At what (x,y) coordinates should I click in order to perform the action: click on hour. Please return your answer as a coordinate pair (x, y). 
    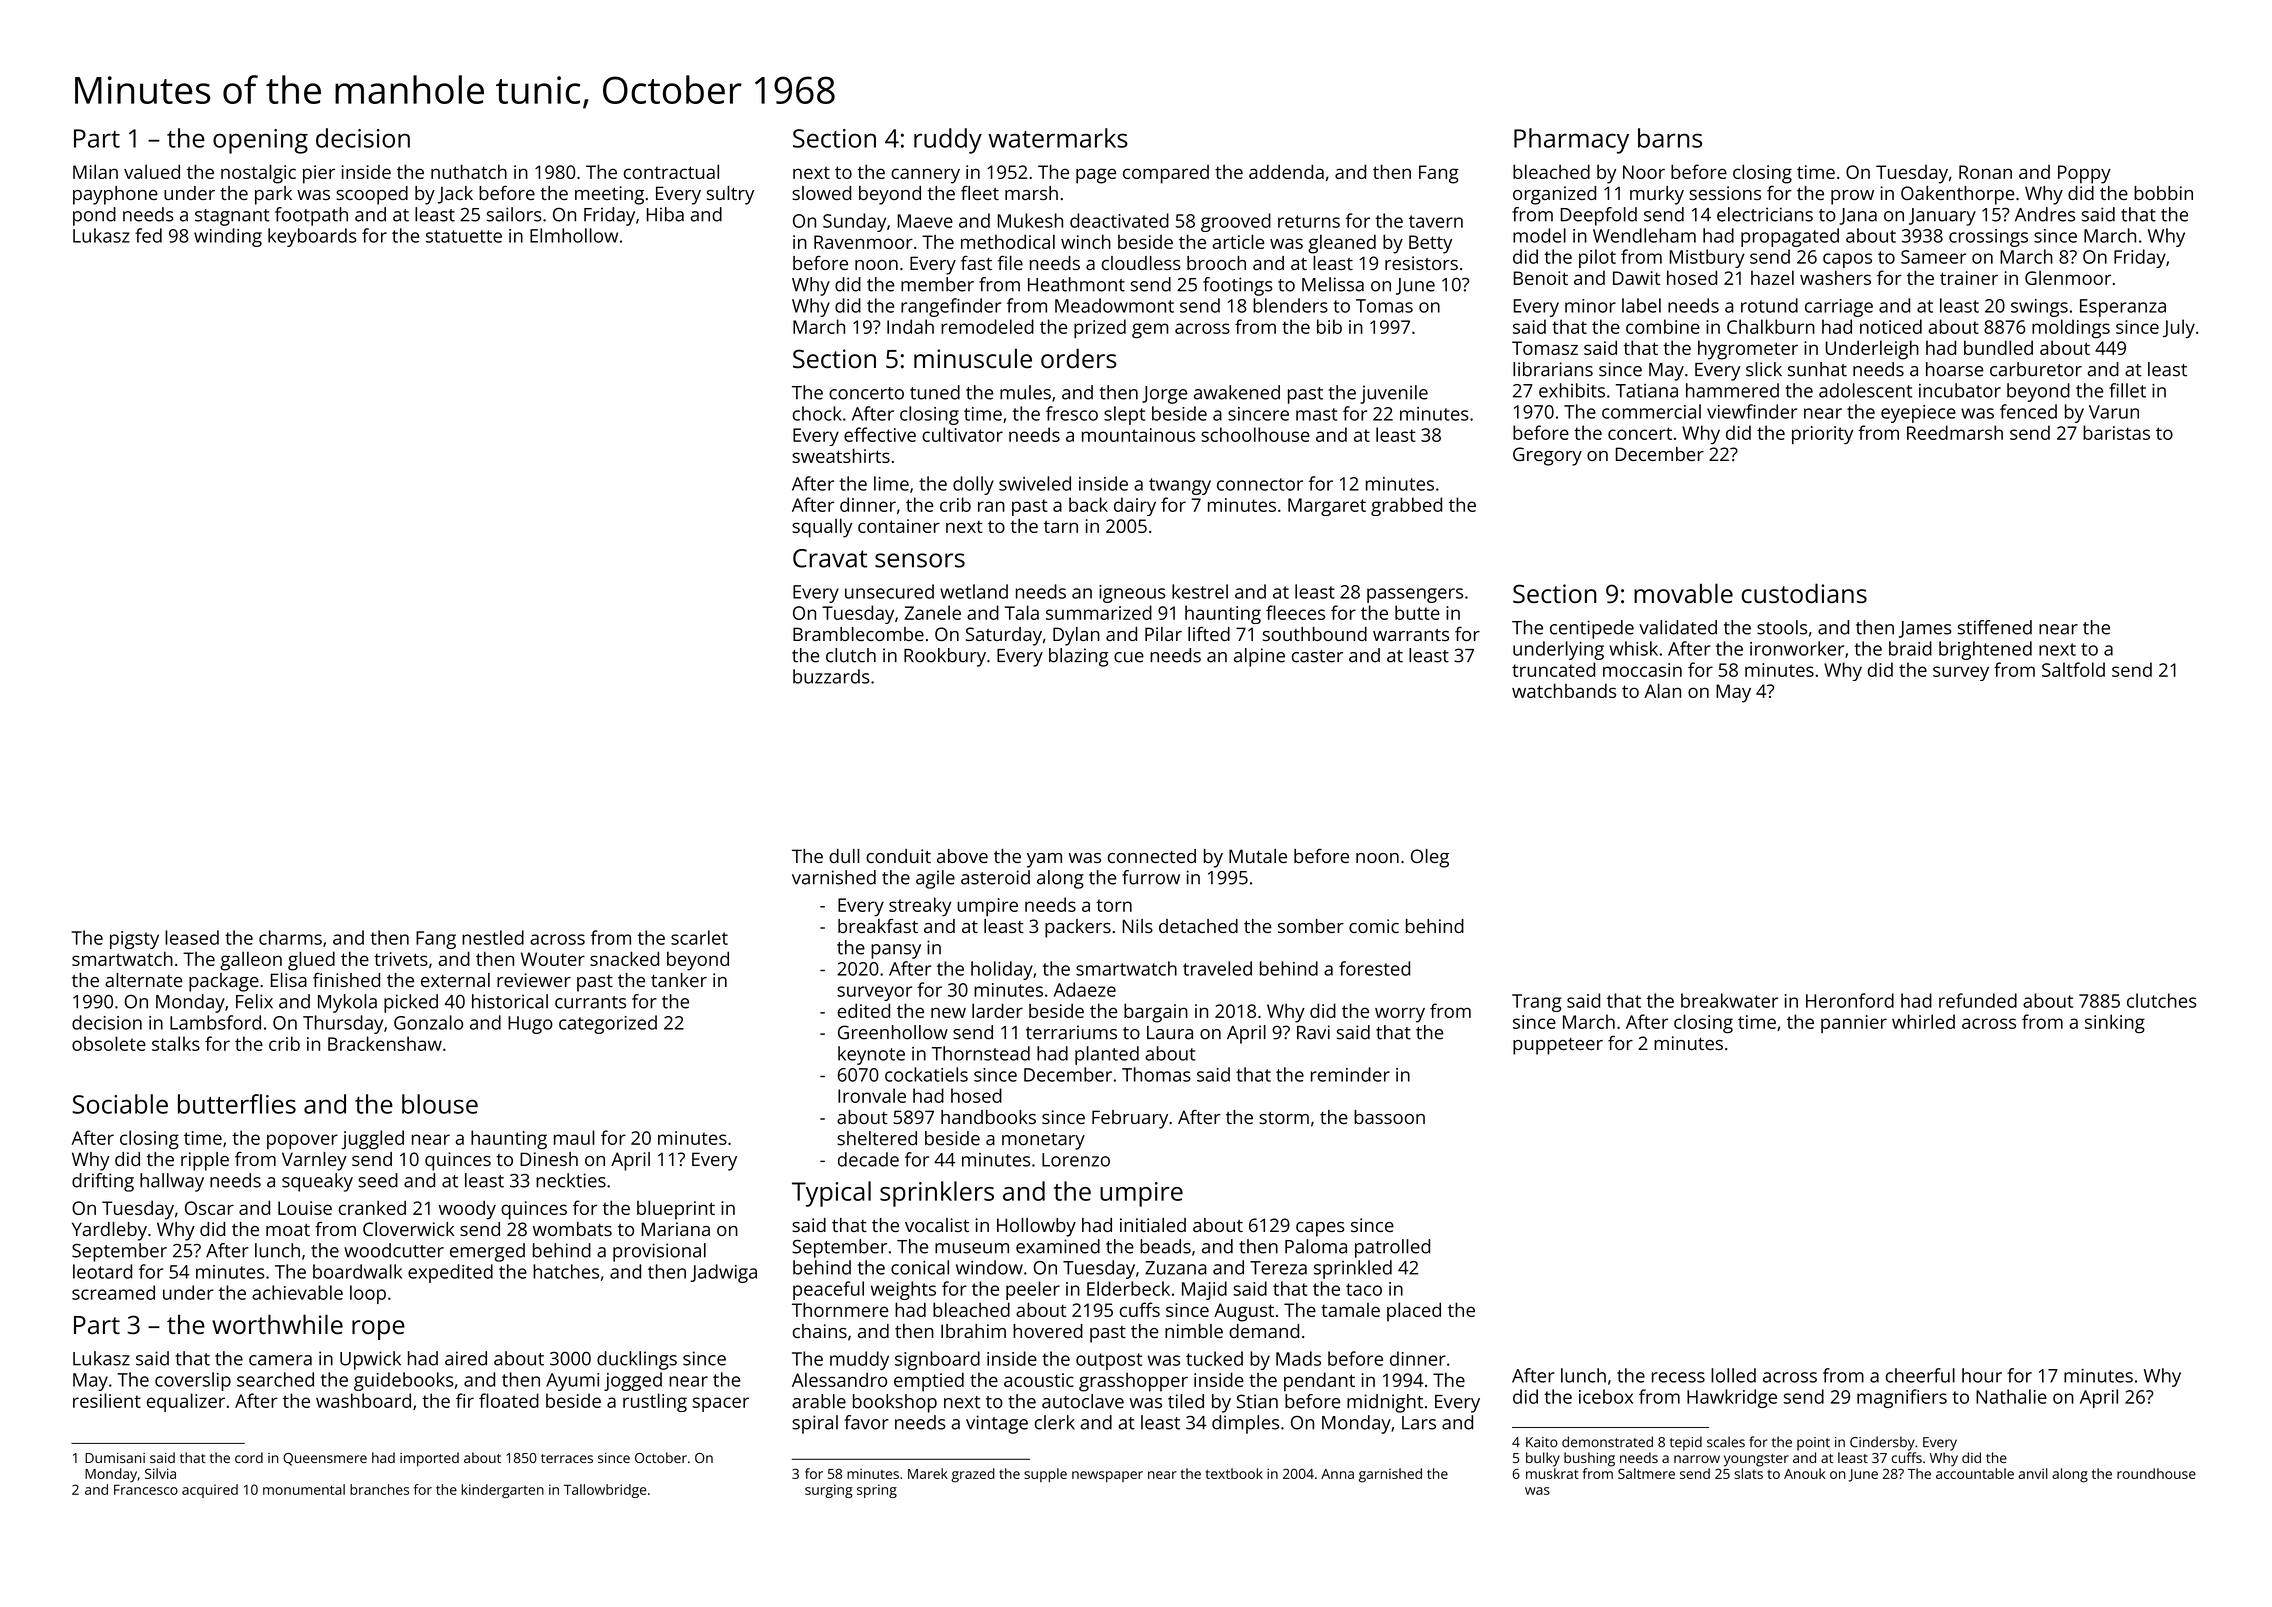
    Looking at the image, I should click on (1982, 1375).
